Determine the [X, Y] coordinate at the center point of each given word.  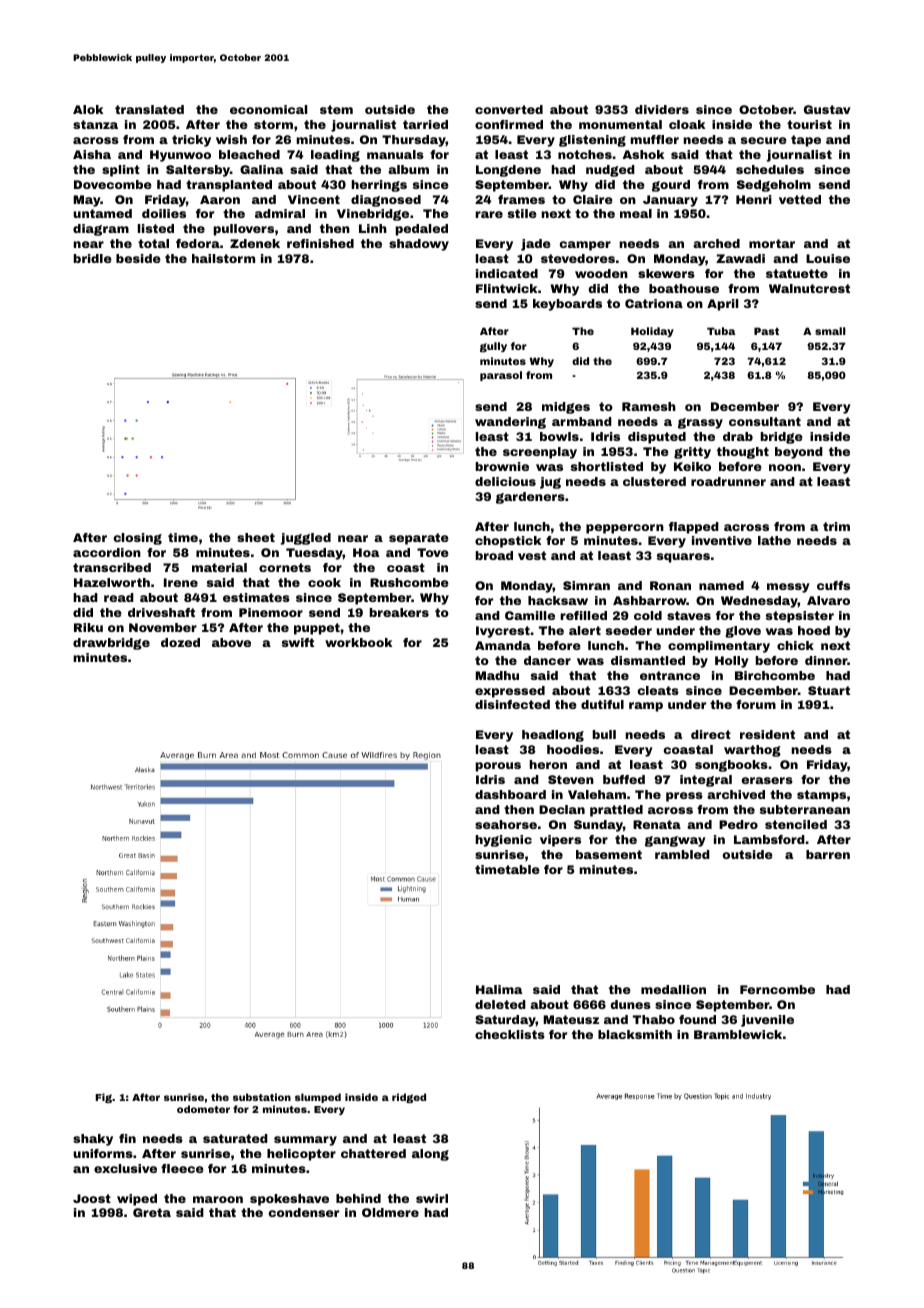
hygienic [503, 841]
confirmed [509, 124]
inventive [722, 540]
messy [788, 588]
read [119, 597]
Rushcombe [409, 582]
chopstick [508, 542]
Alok [88, 109]
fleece [182, 1168]
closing [138, 539]
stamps [821, 796]
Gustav [827, 109]
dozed [180, 642]
